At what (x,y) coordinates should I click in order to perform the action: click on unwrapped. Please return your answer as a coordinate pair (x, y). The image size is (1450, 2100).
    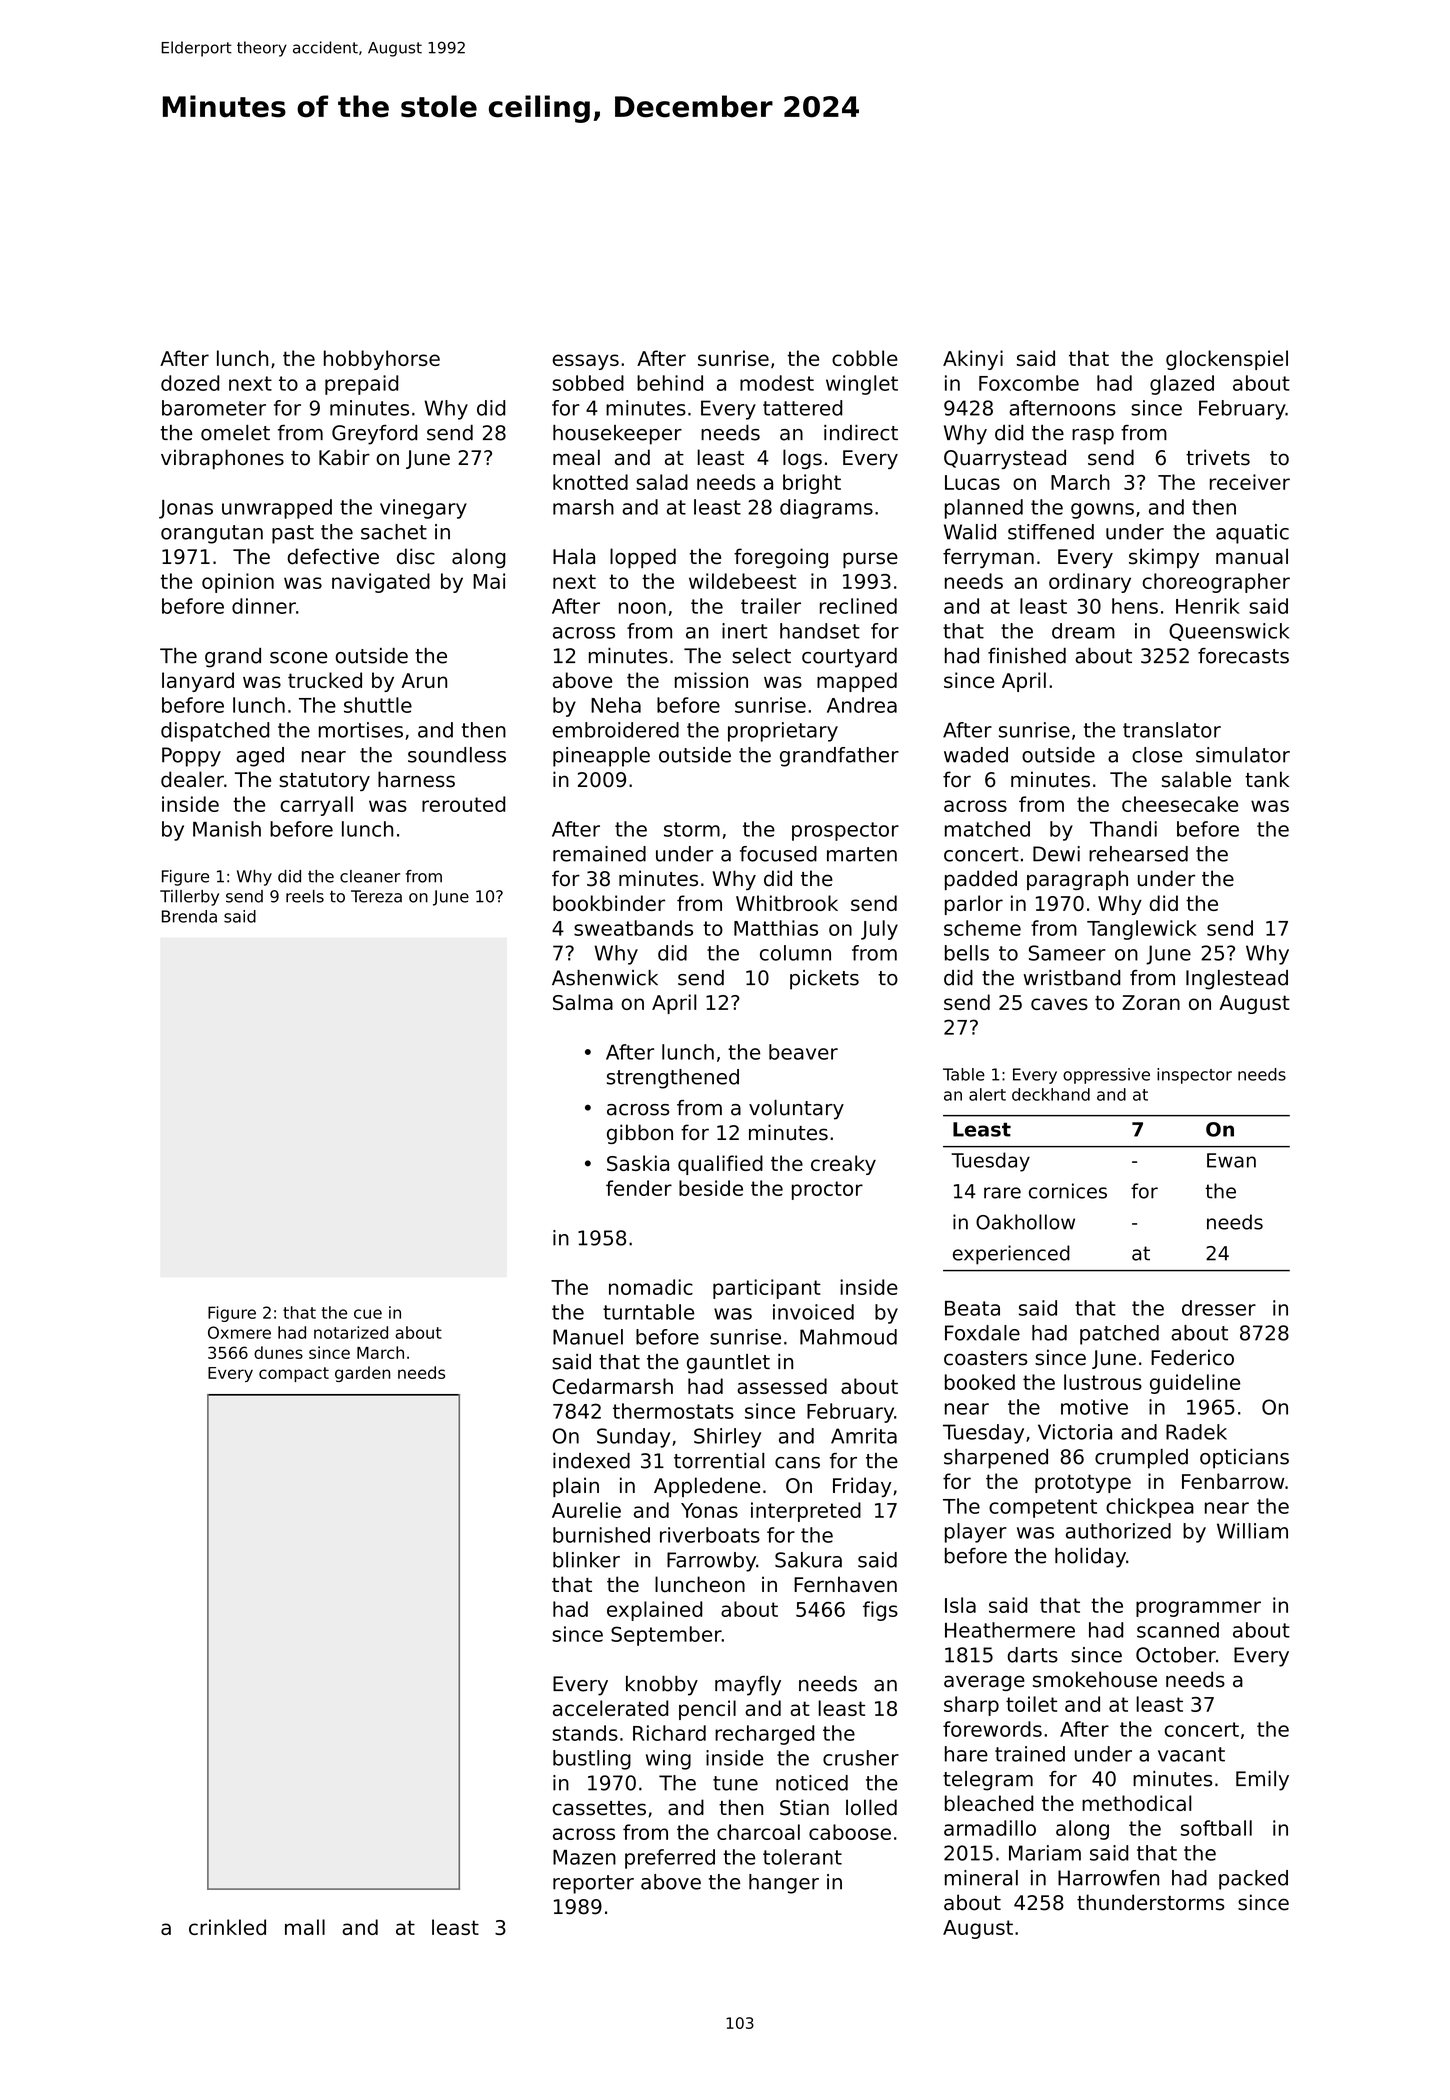
    Looking at the image, I should click on (277, 509).
